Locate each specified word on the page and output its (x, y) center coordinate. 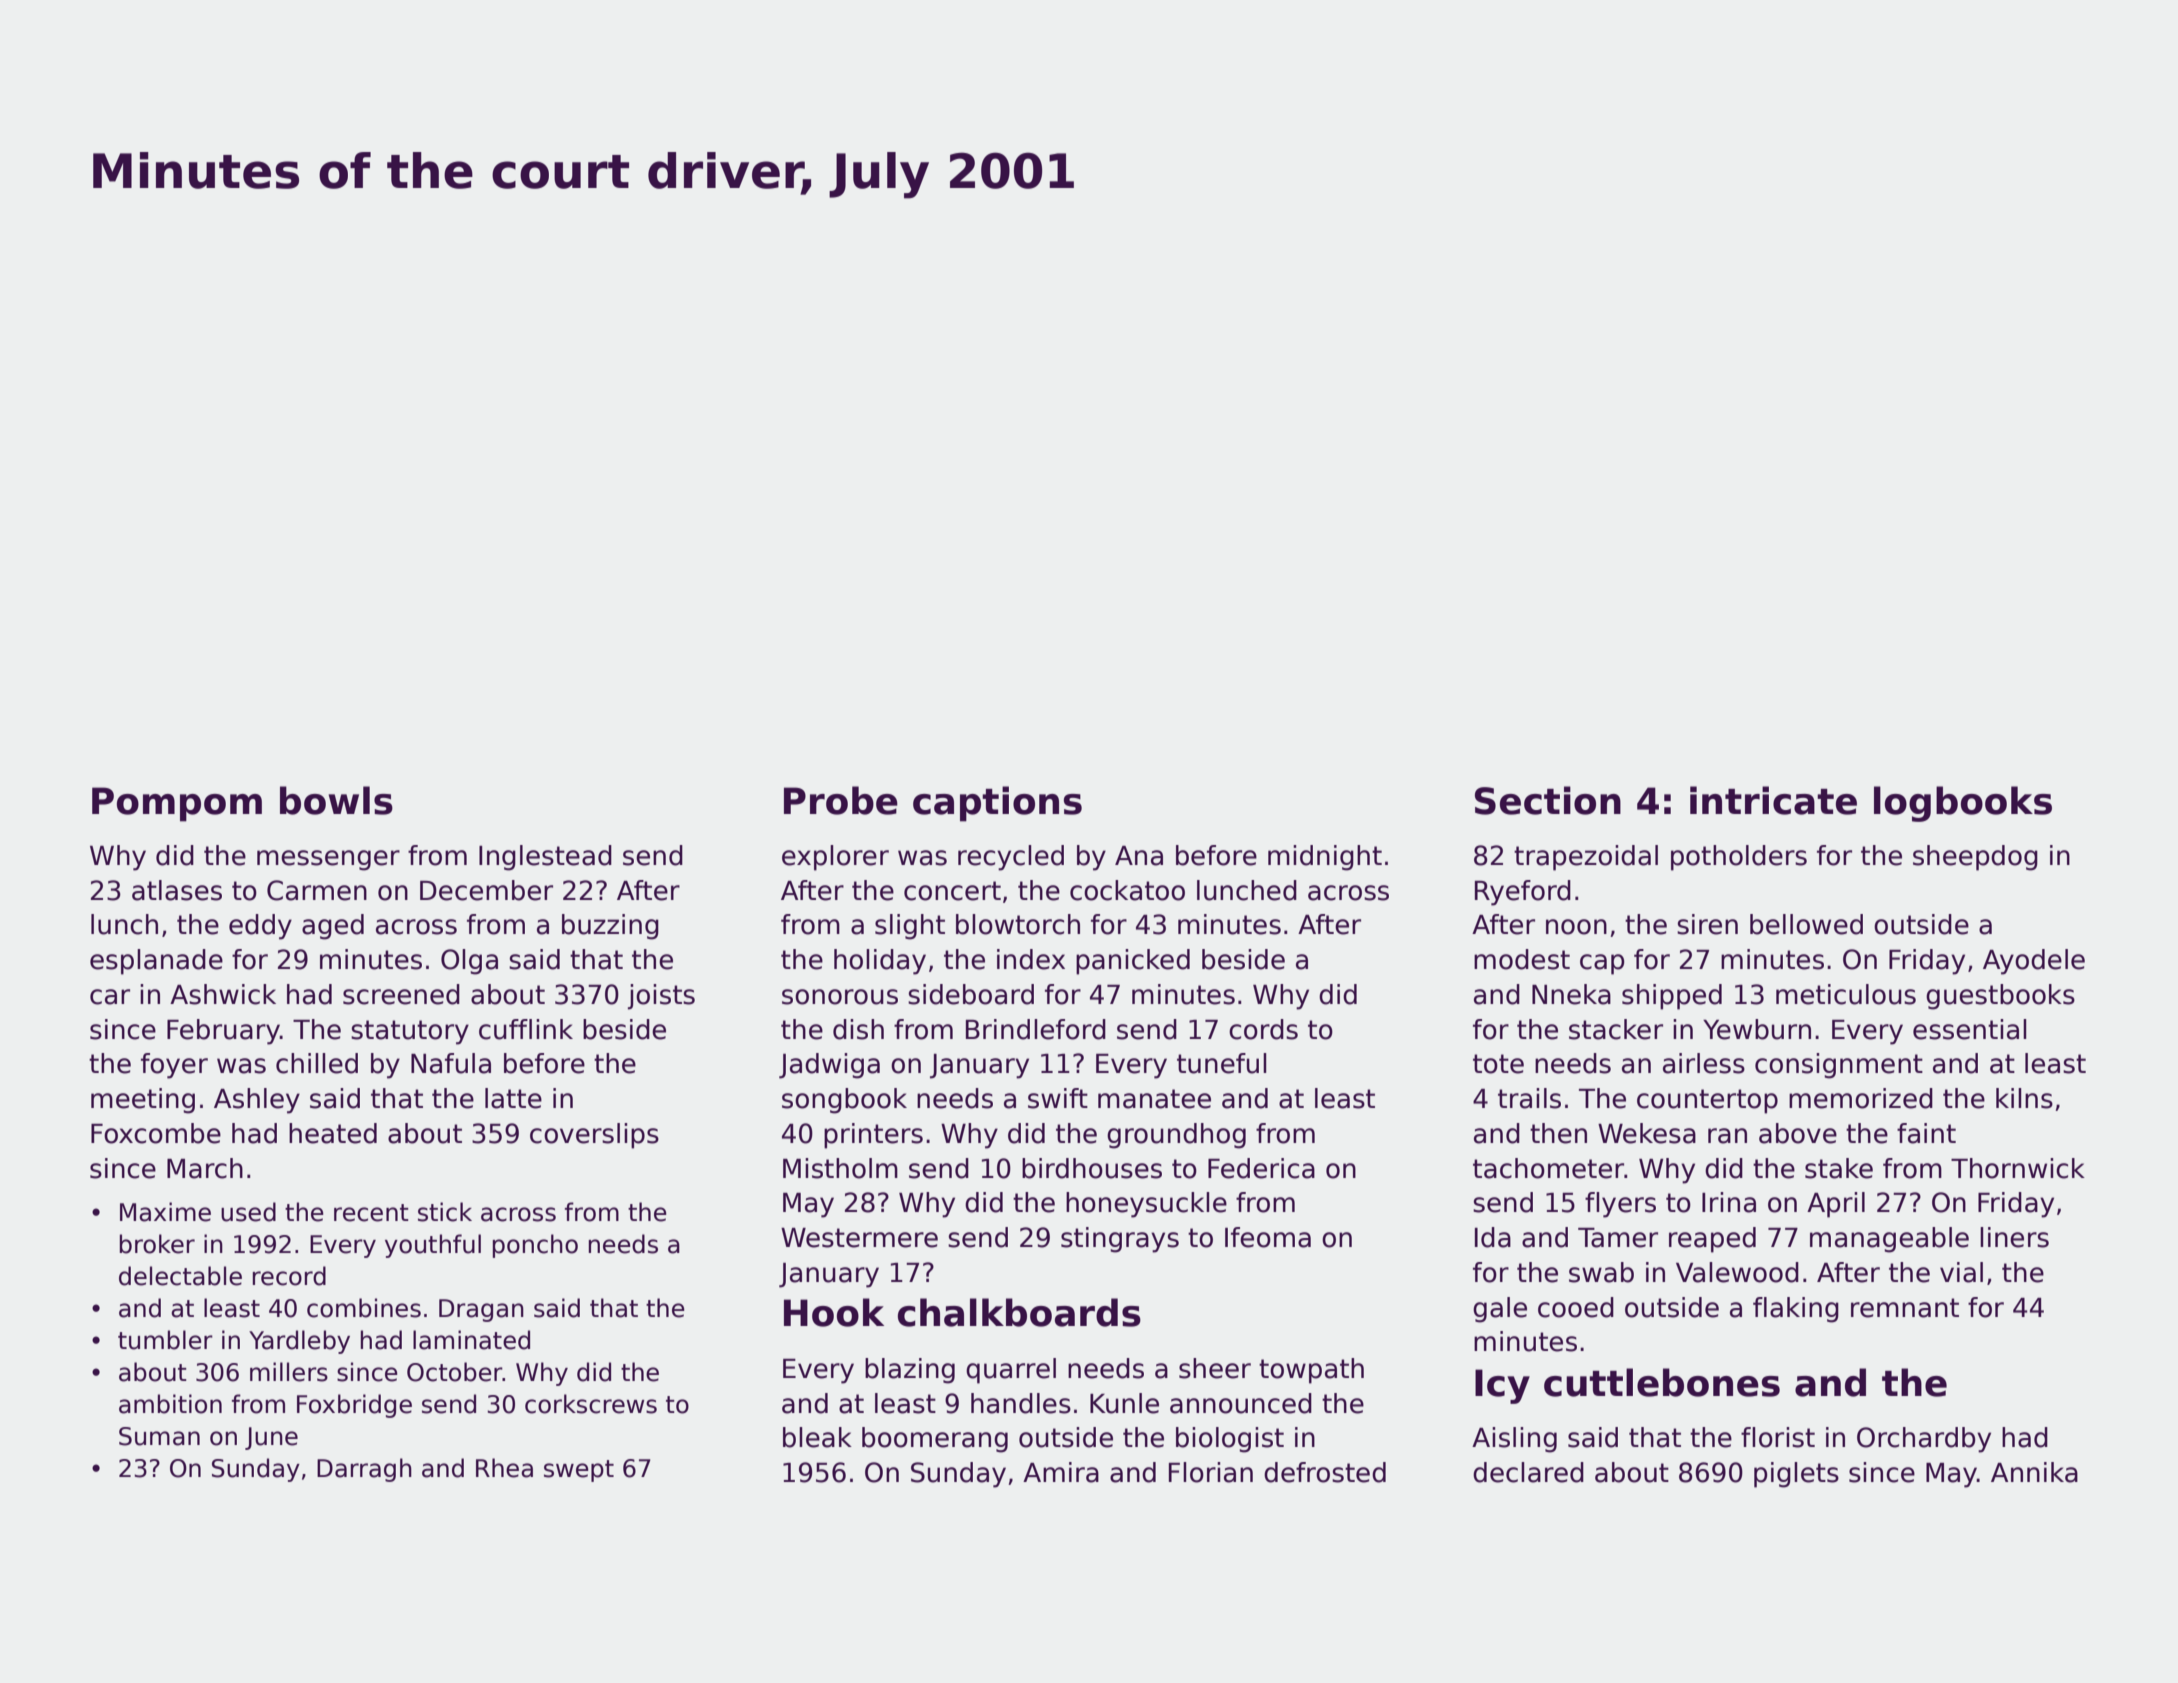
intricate (1773, 800)
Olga (469, 962)
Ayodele (2034, 962)
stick (445, 1212)
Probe (841, 800)
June (271, 1438)
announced (1241, 1403)
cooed (1576, 1307)
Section (1548, 800)
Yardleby (299, 1342)
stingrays (1120, 1240)
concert (952, 891)
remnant (1905, 1308)
